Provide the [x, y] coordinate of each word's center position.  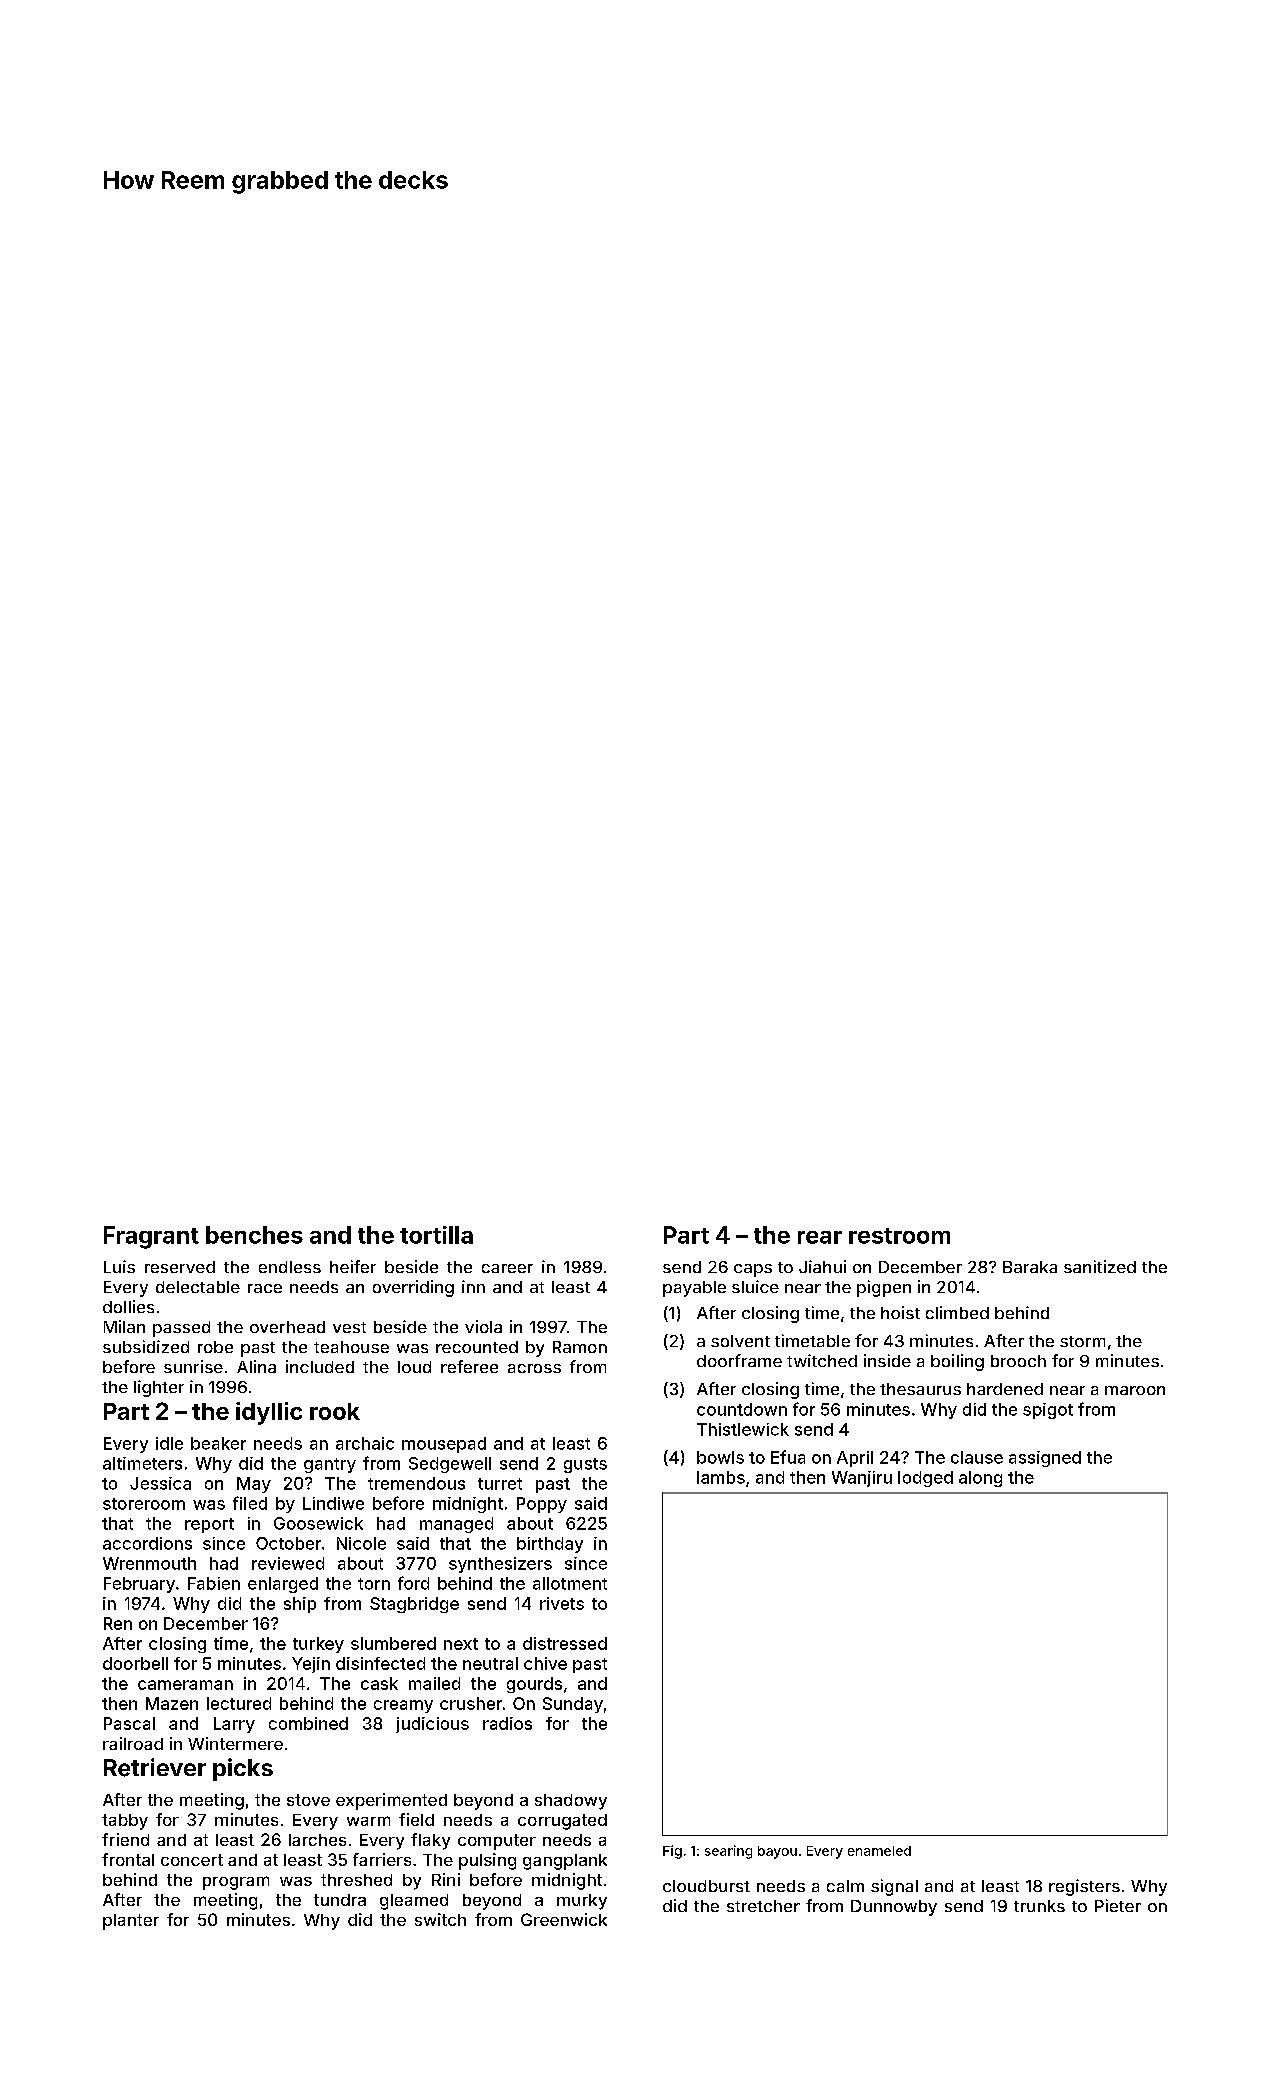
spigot [1048, 1411]
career [507, 1268]
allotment [570, 1583]
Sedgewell [450, 1465]
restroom [899, 1236]
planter [131, 1922]
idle [169, 1443]
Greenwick [564, 1919]
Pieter [1118, 1905]
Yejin [311, 1665]
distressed [565, 1643]
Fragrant [151, 1237]
